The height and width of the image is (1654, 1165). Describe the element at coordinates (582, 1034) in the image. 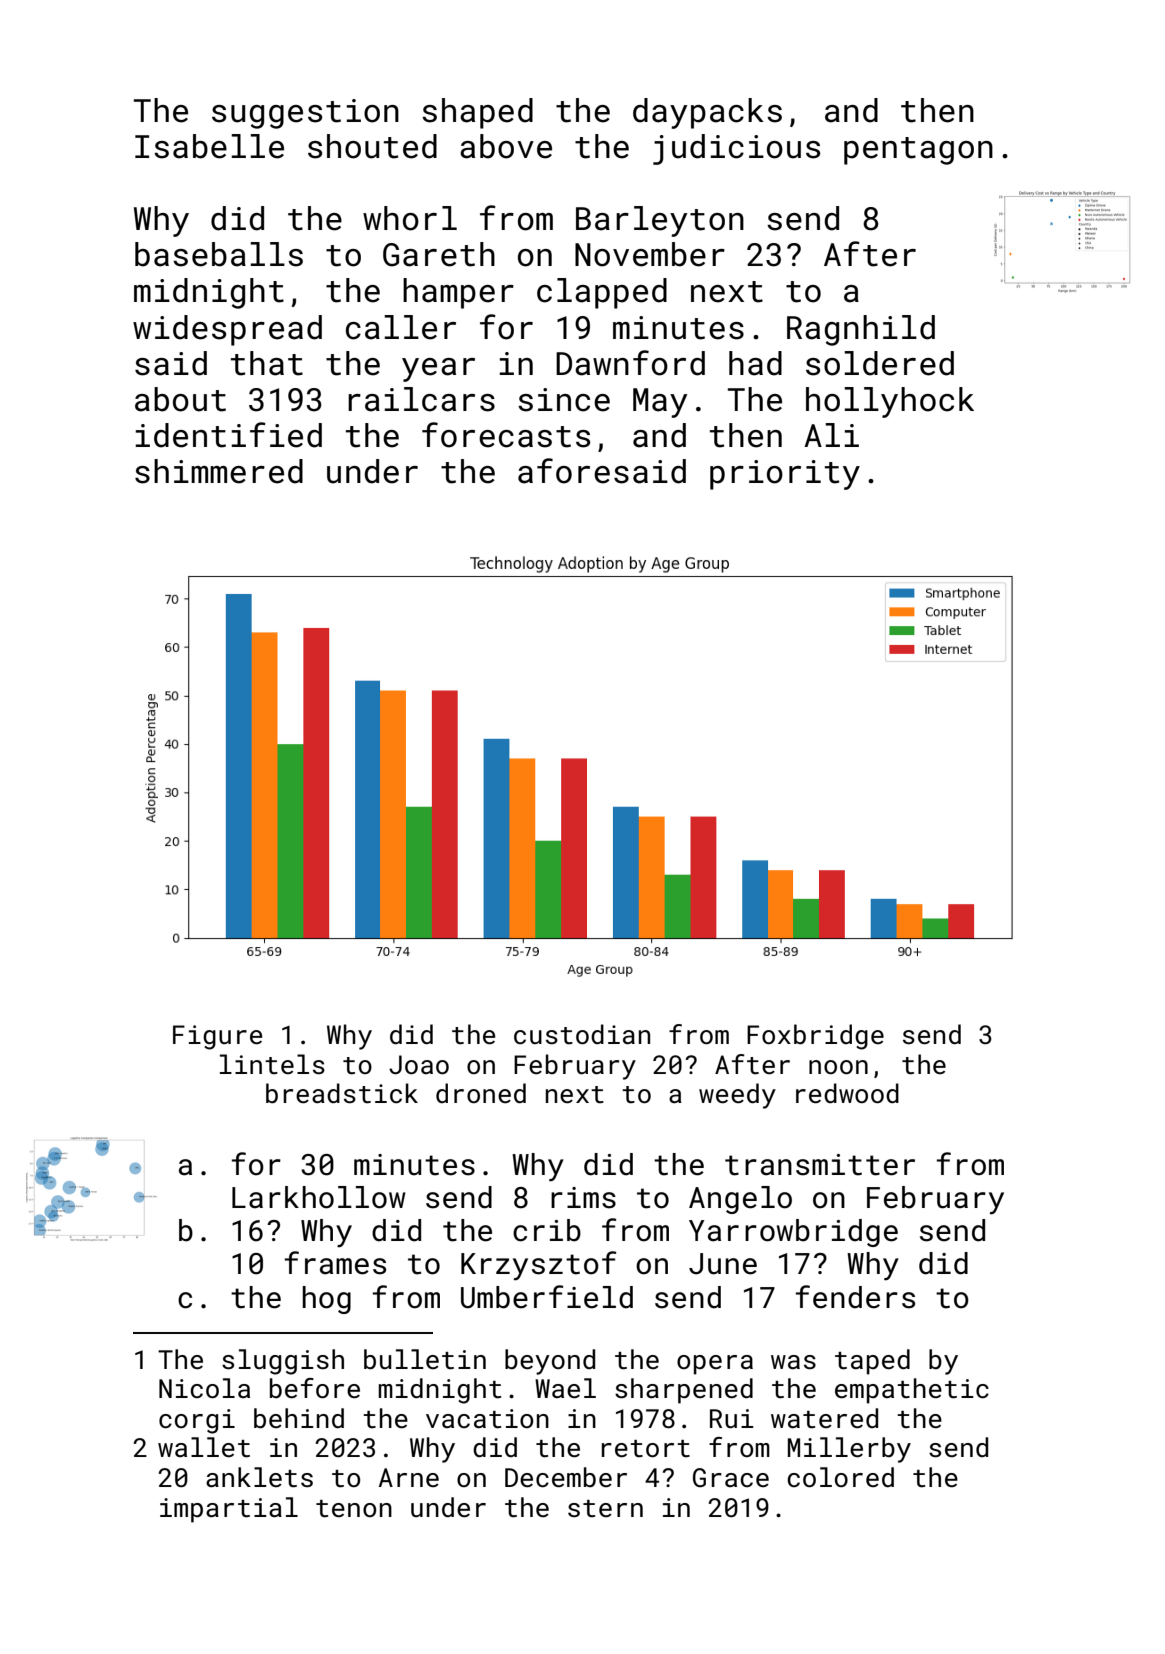

I see `custodian` at that location.
